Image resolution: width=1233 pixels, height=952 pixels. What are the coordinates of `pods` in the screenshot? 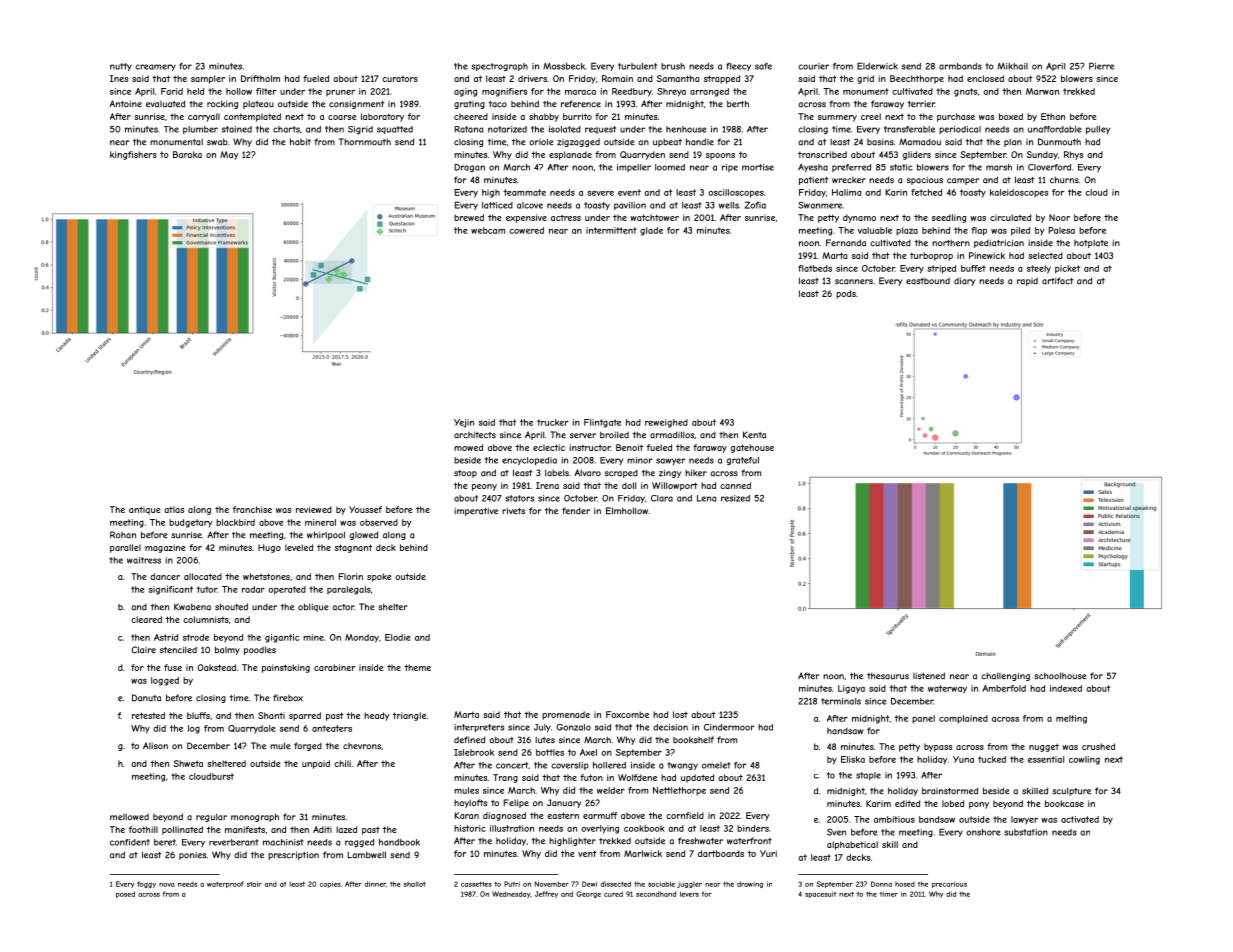 It's located at (846, 294).
